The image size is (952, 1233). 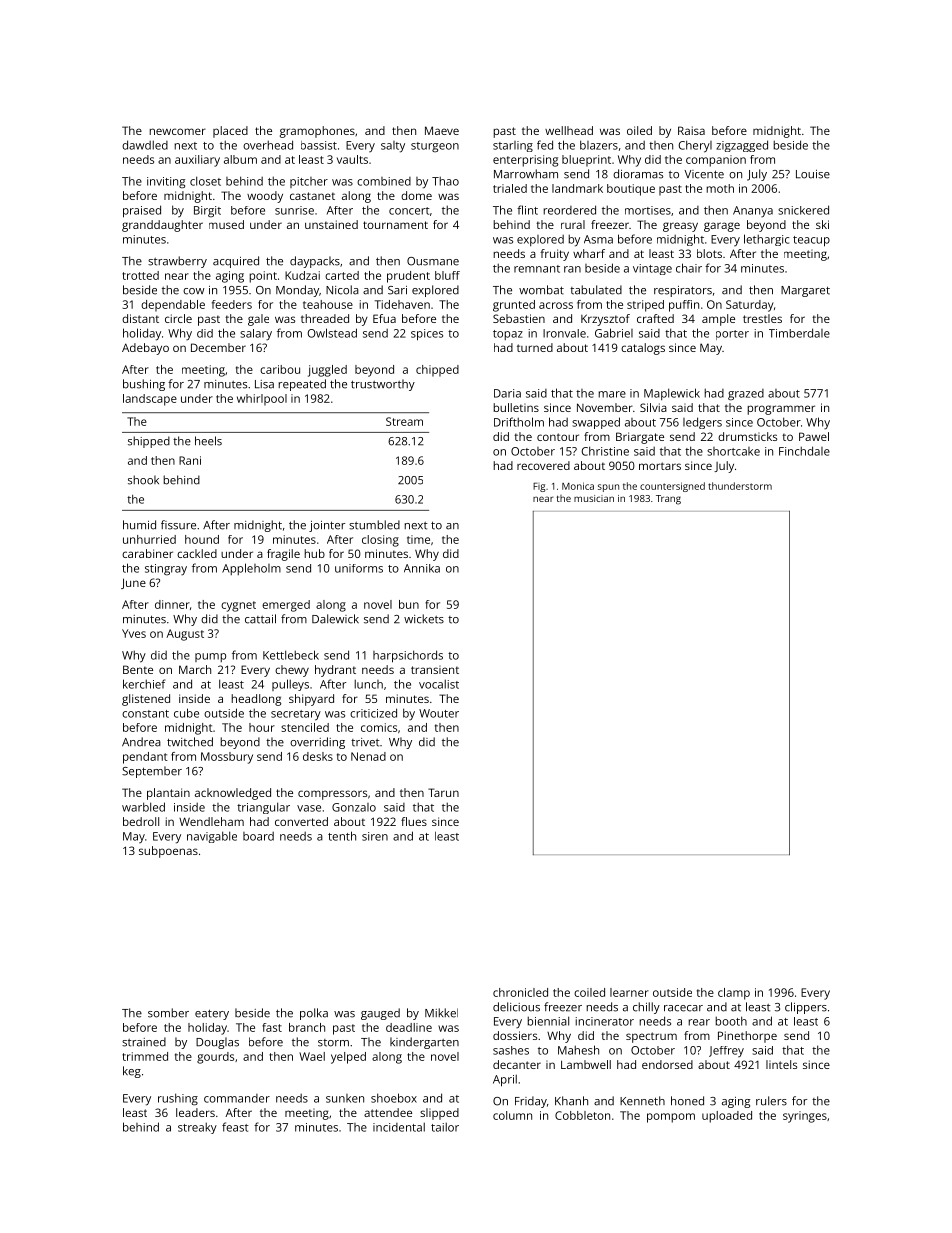 I want to click on bedroll, so click(x=141, y=821).
